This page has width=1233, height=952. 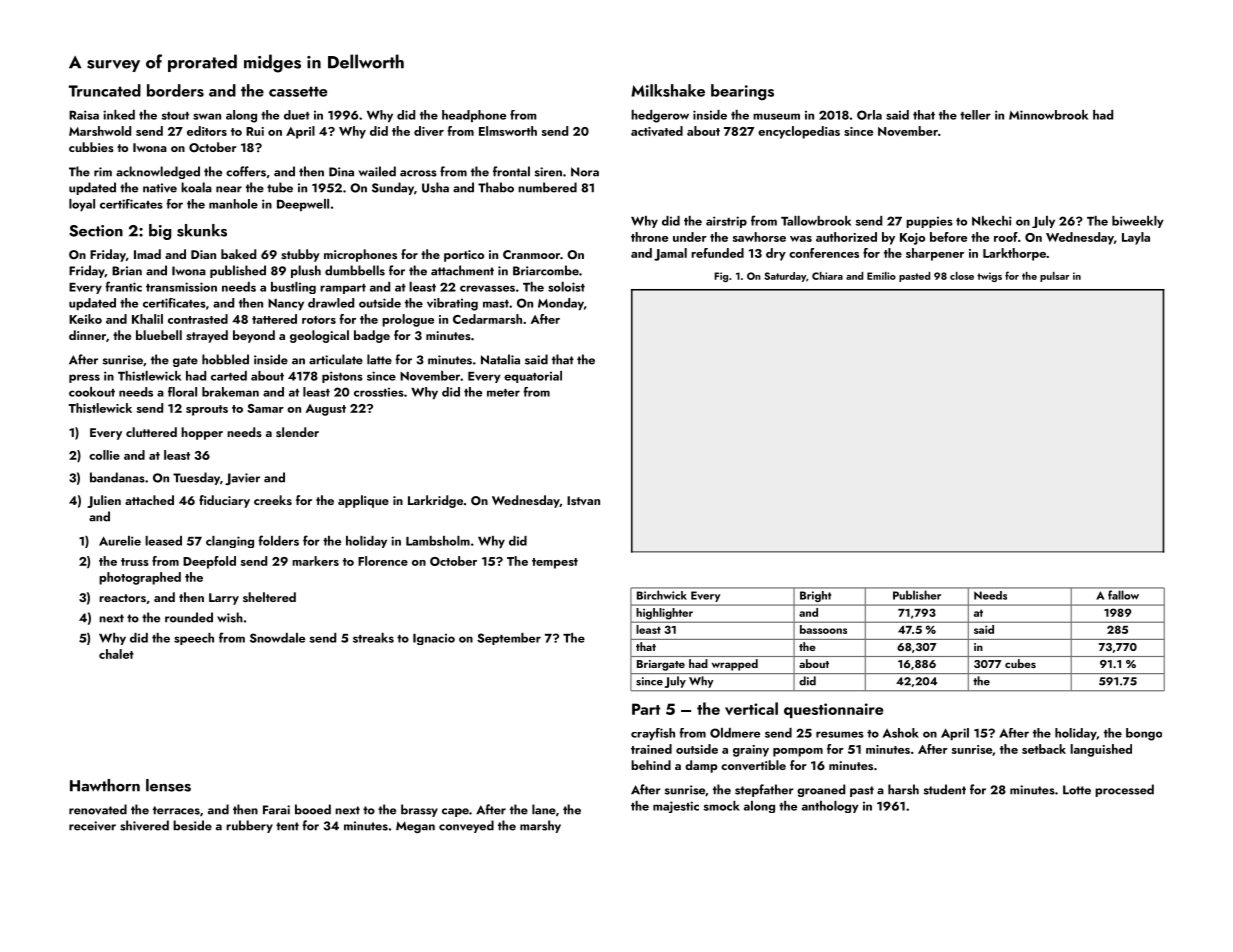 What do you see at coordinates (117, 477) in the page?
I see `bandanas` at bounding box center [117, 477].
